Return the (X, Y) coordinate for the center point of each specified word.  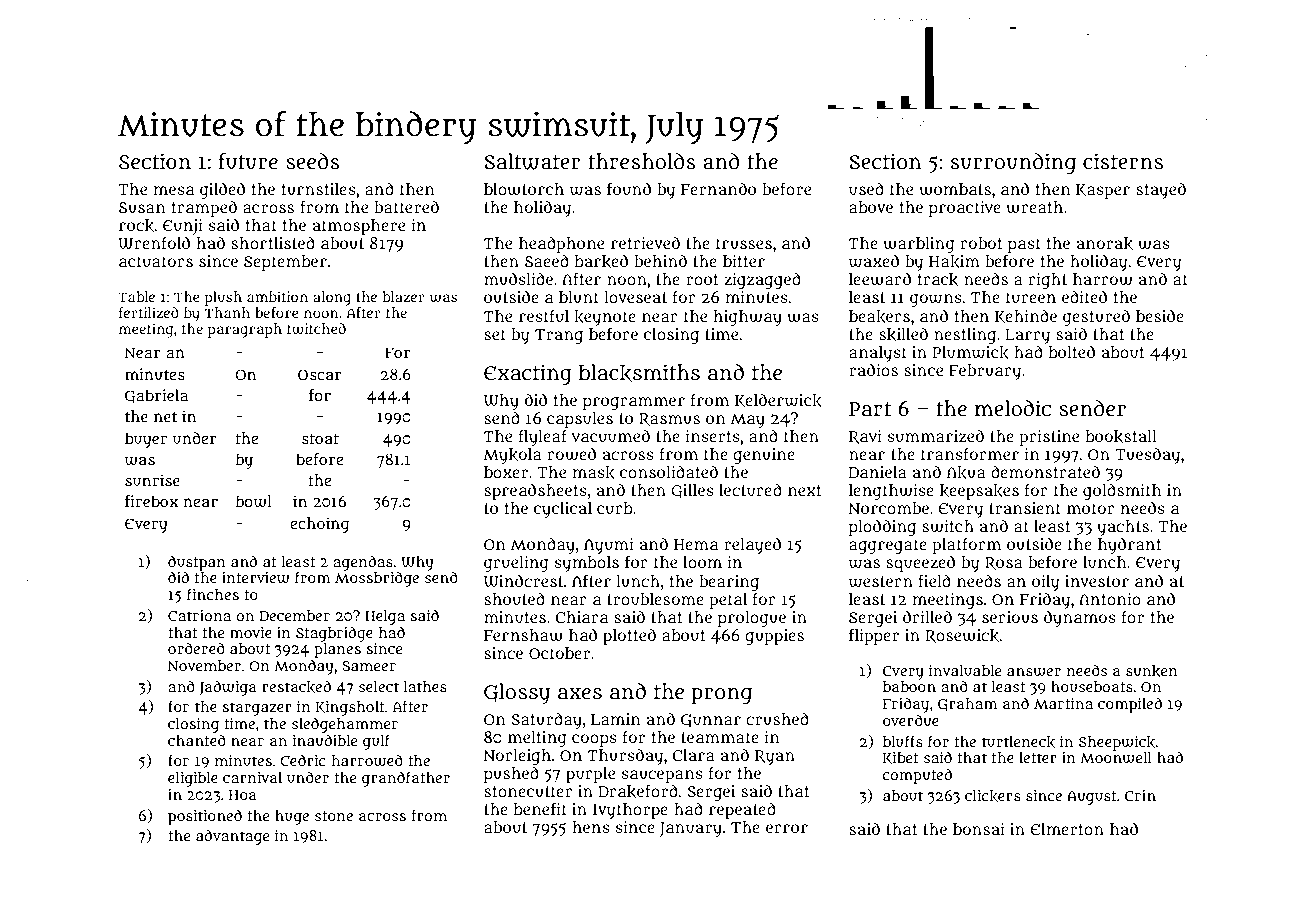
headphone (561, 244)
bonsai (979, 829)
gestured (1096, 317)
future (248, 161)
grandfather (406, 779)
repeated (742, 810)
